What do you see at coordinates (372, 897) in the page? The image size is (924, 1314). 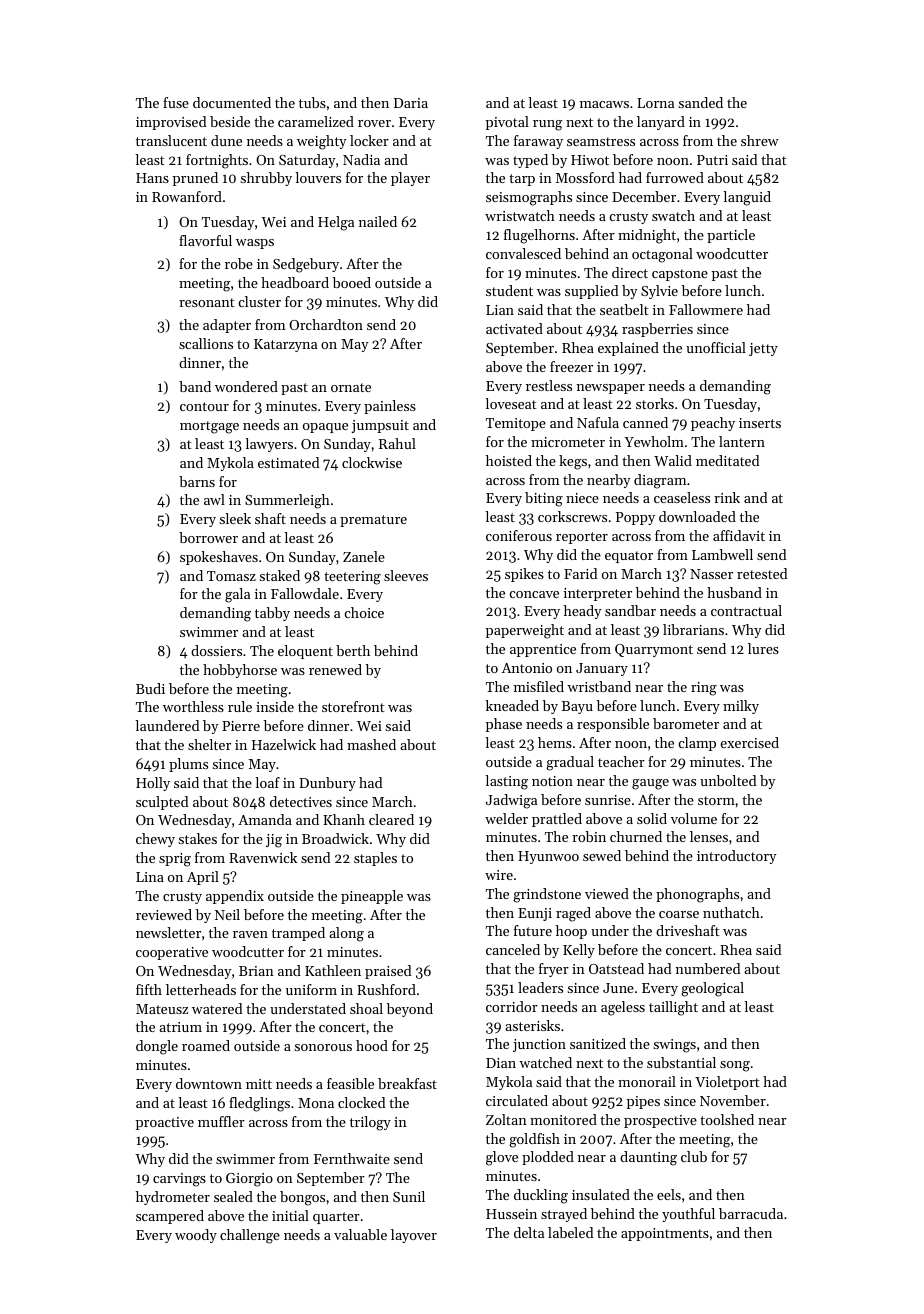 I see `pineapple` at bounding box center [372, 897].
